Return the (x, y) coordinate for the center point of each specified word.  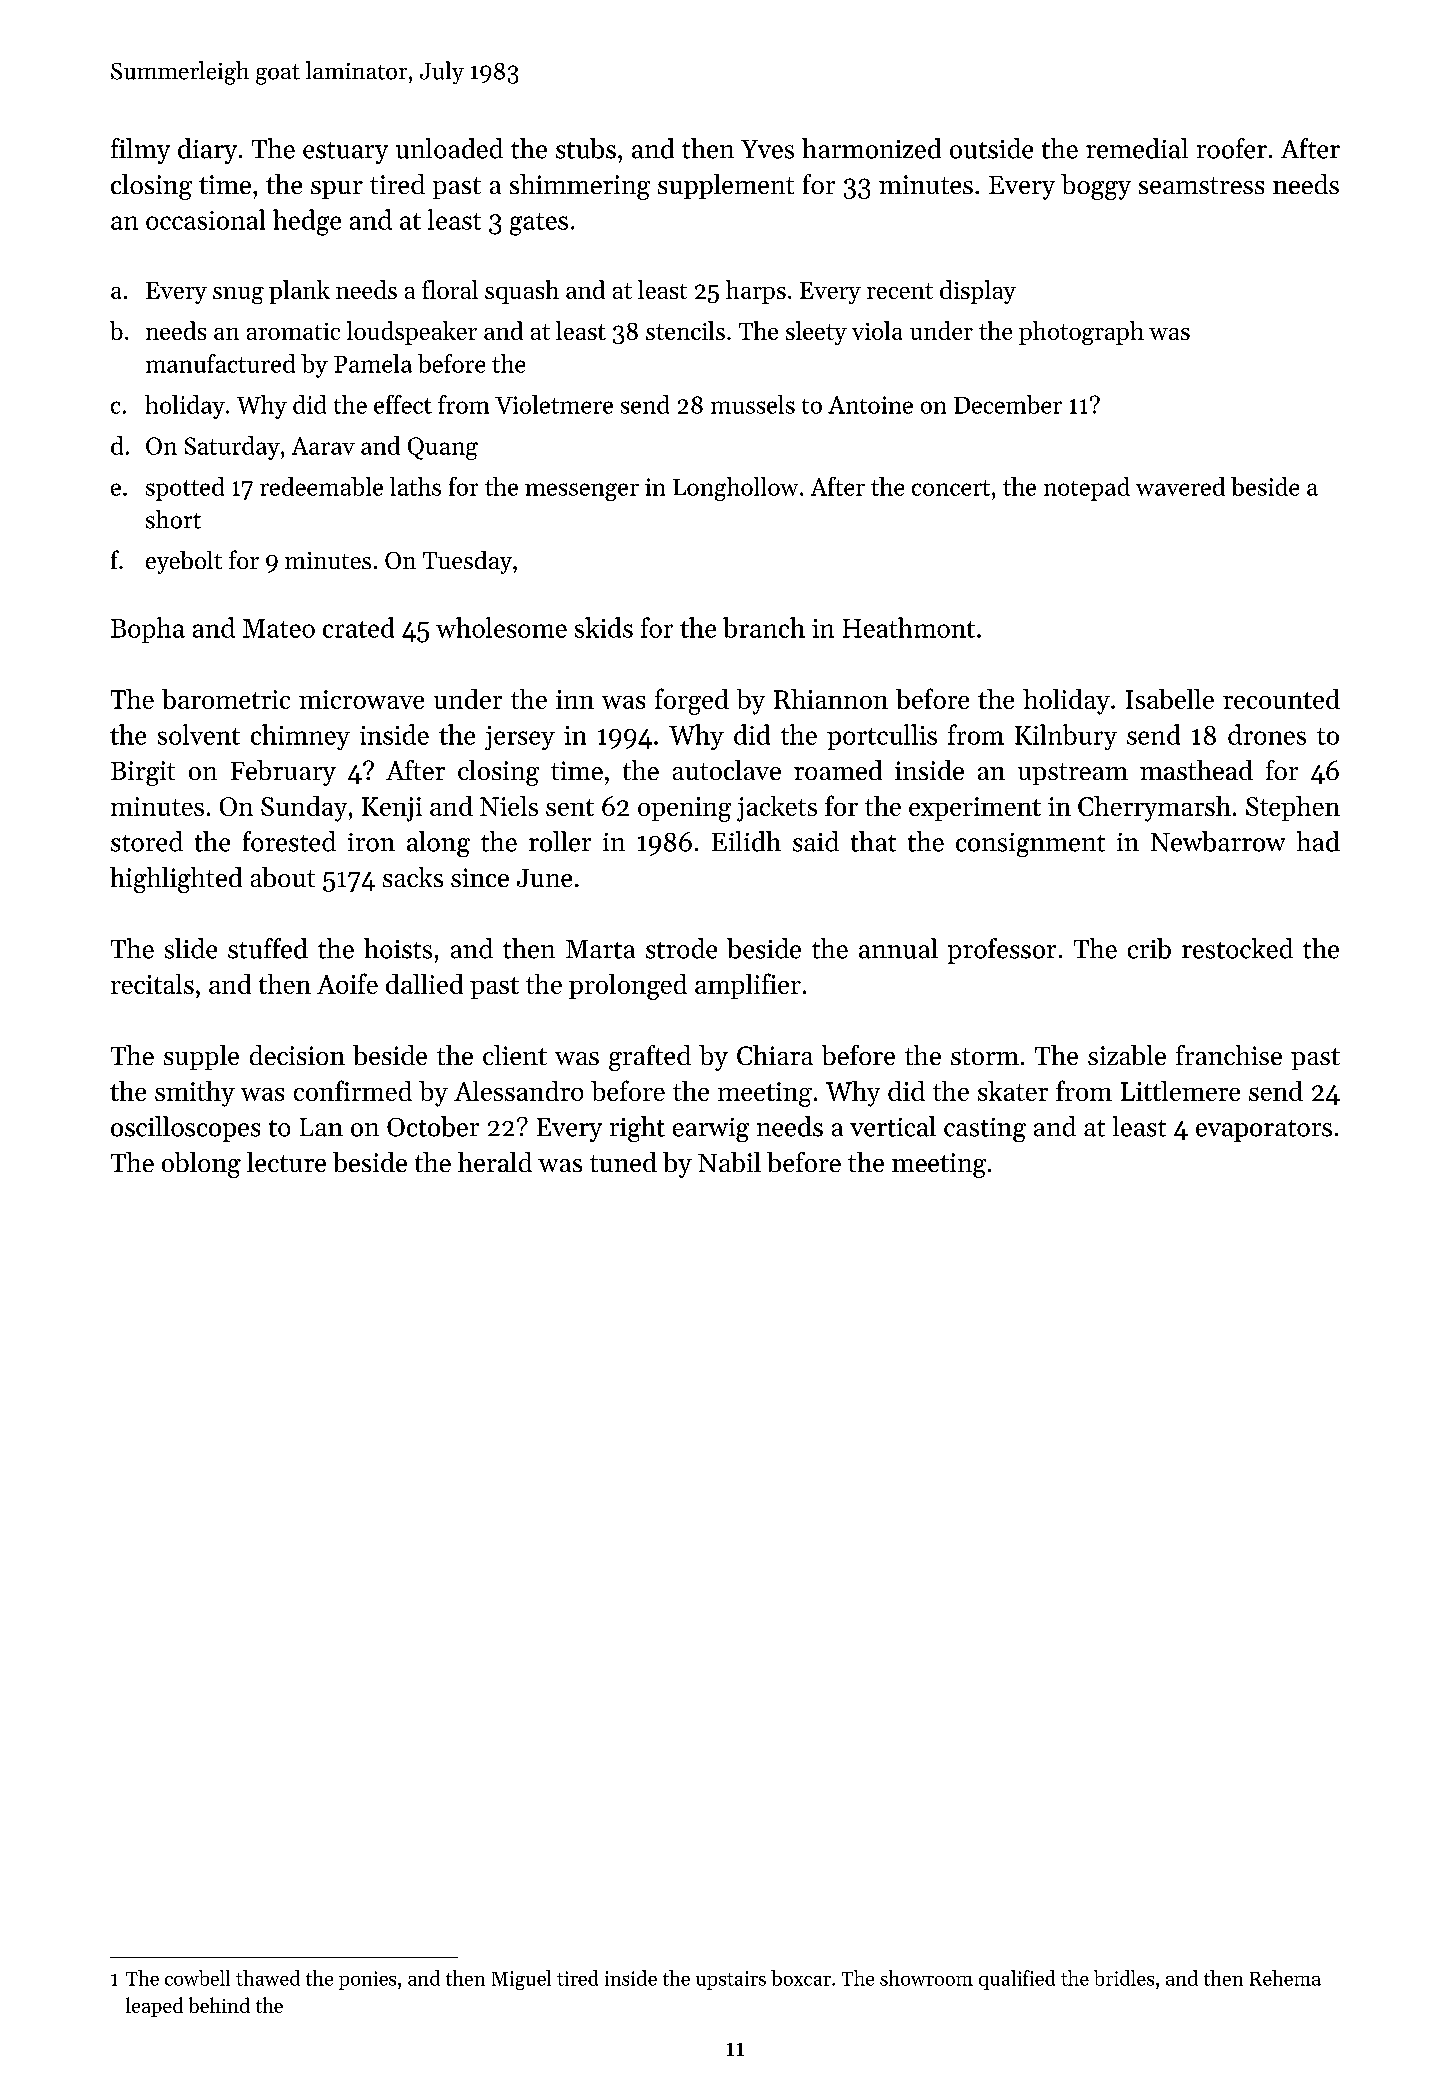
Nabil (729, 1162)
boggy (1096, 187)
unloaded (449, 148)
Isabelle (1170, 699)
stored (147, 841)
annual (898, 948)
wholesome (501, 627)
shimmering (580, 187)
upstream (1073, 774)
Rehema (1285, 1978)
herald (495, 1162)
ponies (367, 1980)
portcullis (882, 737)
